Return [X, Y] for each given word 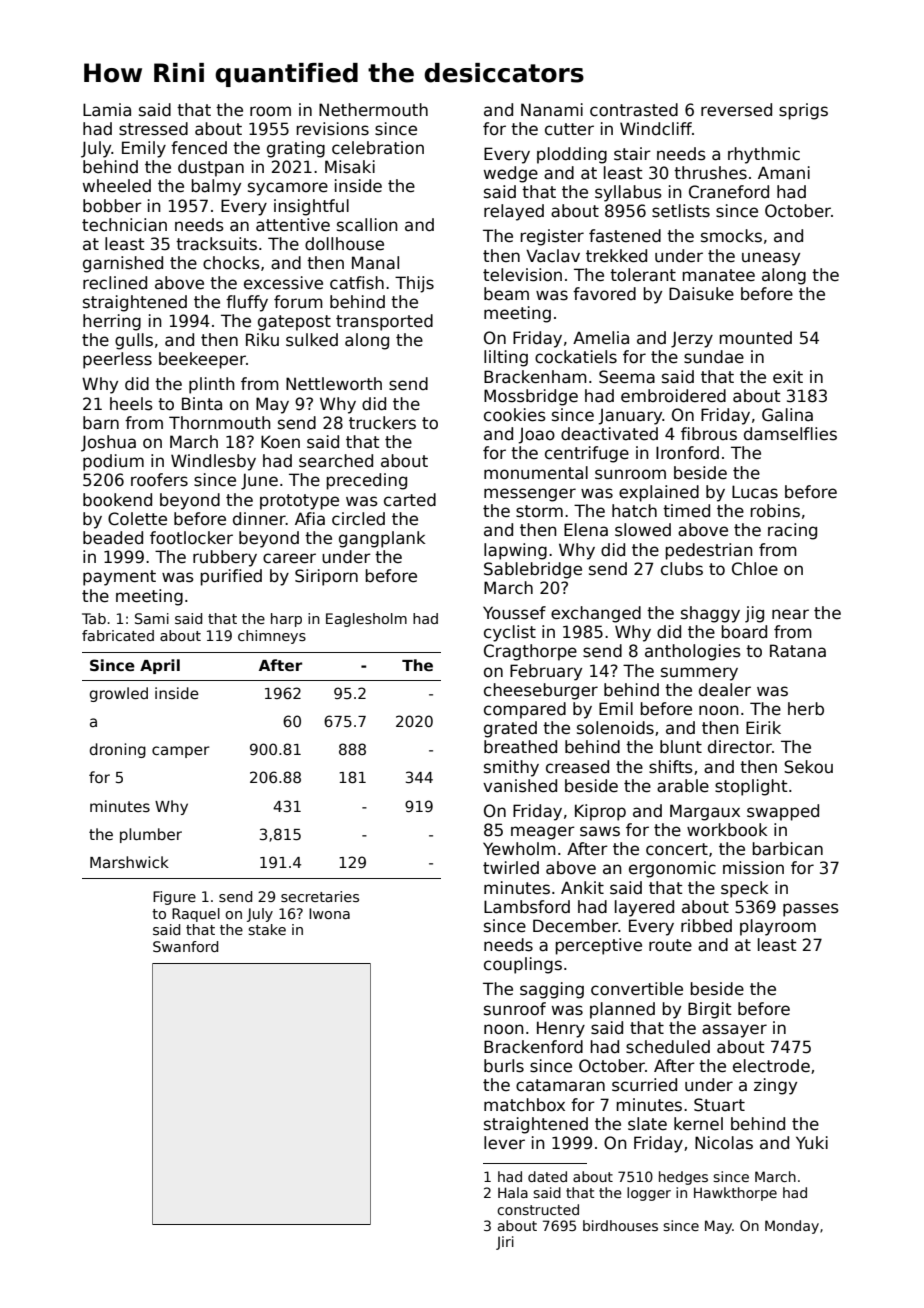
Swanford [185, 946]
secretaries [320, 896]
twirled [511, 868]
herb [806, 709]
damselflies [790, 434]
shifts [671, 767]
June [259, 481]
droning [118, 750]
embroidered [673, 396]
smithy [511, 768]
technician [124, 225]
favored [604, 294]
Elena [586, 530]
